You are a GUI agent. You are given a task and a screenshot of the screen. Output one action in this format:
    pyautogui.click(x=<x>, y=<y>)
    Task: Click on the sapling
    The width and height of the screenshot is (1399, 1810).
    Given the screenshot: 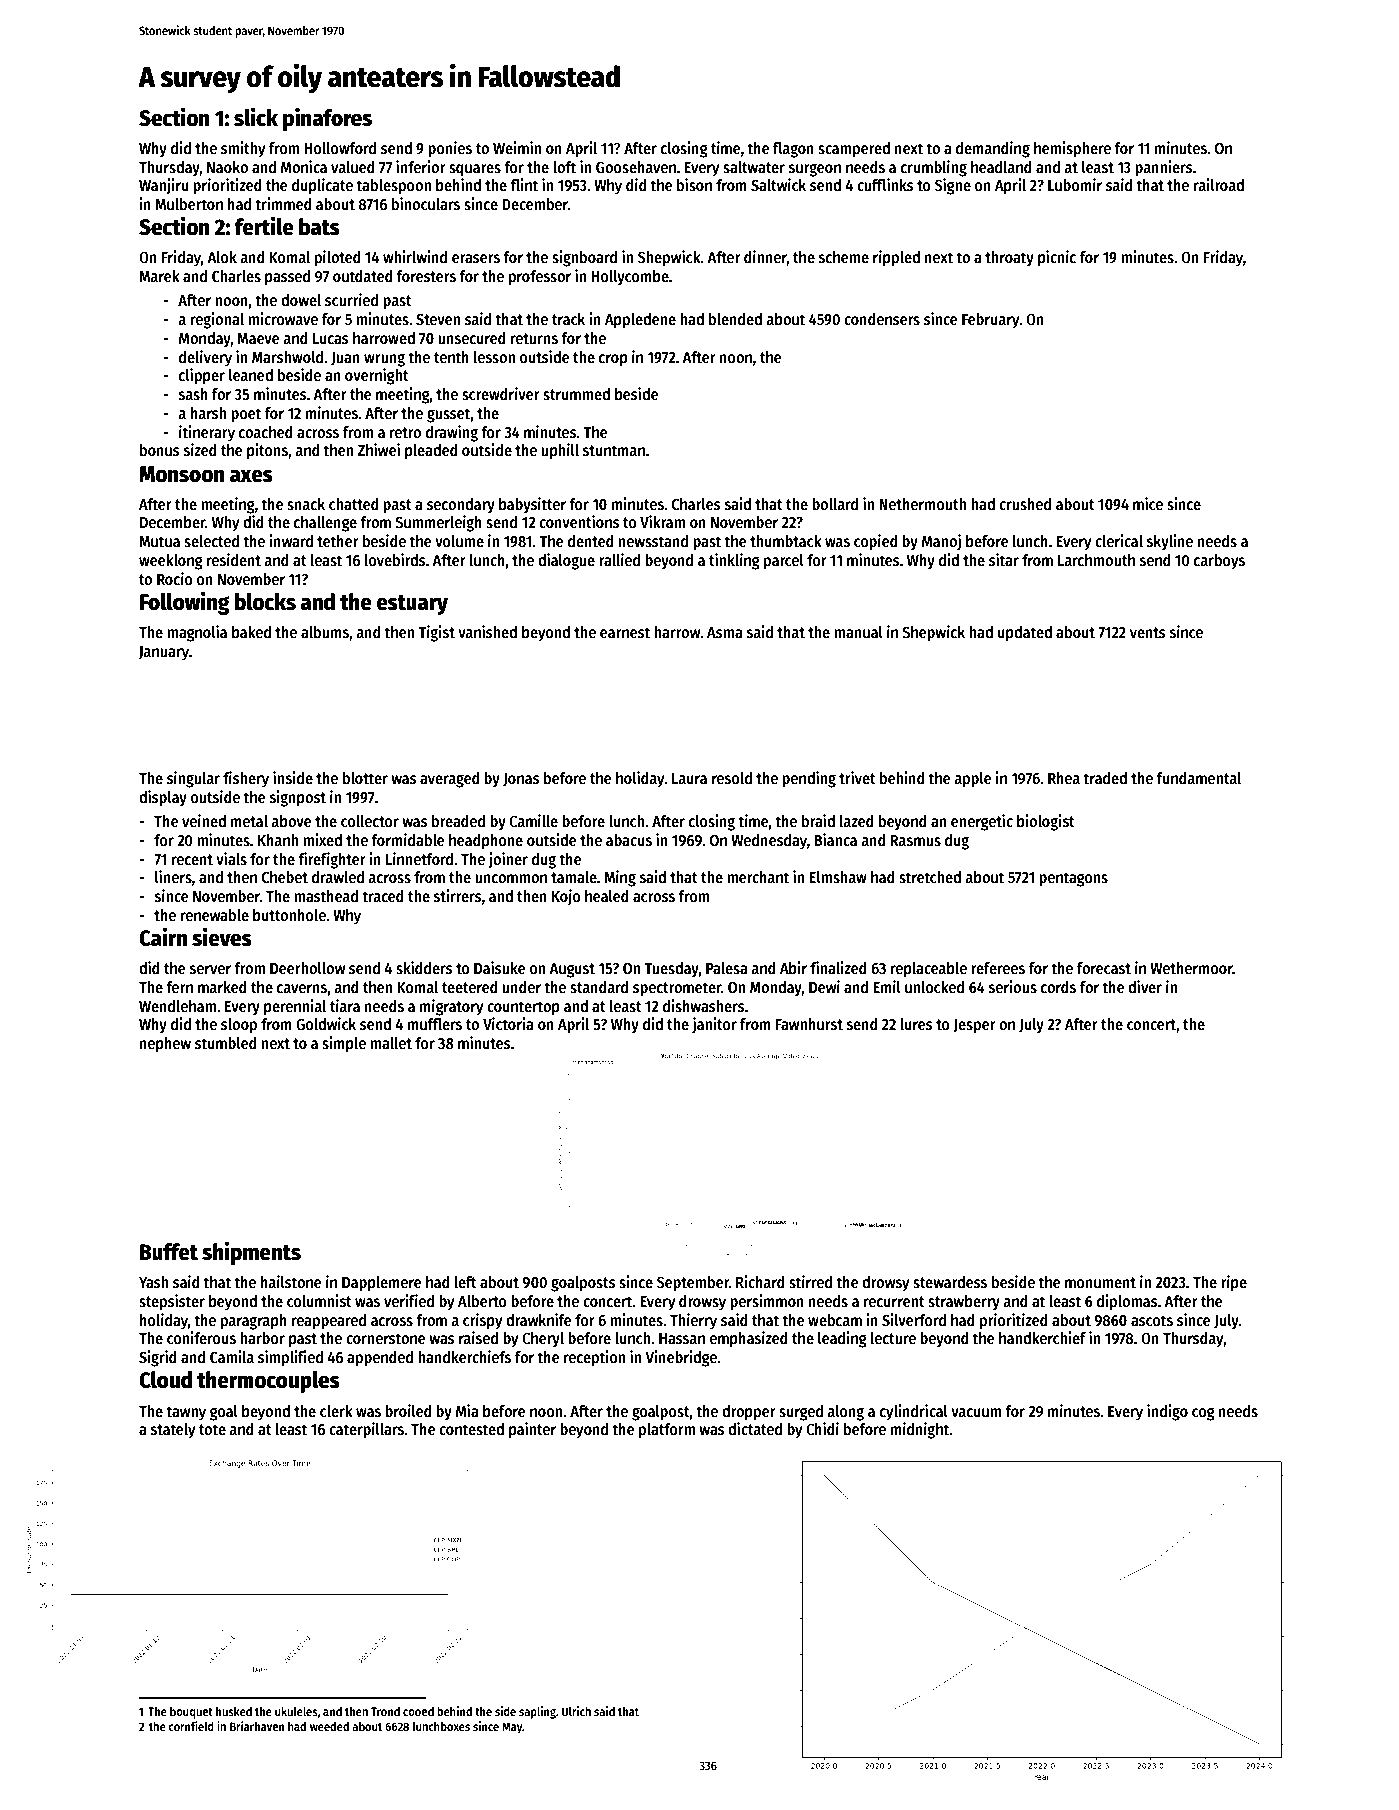 What is the action you would take?
    pyautogui.click(x=537, y=1712)
